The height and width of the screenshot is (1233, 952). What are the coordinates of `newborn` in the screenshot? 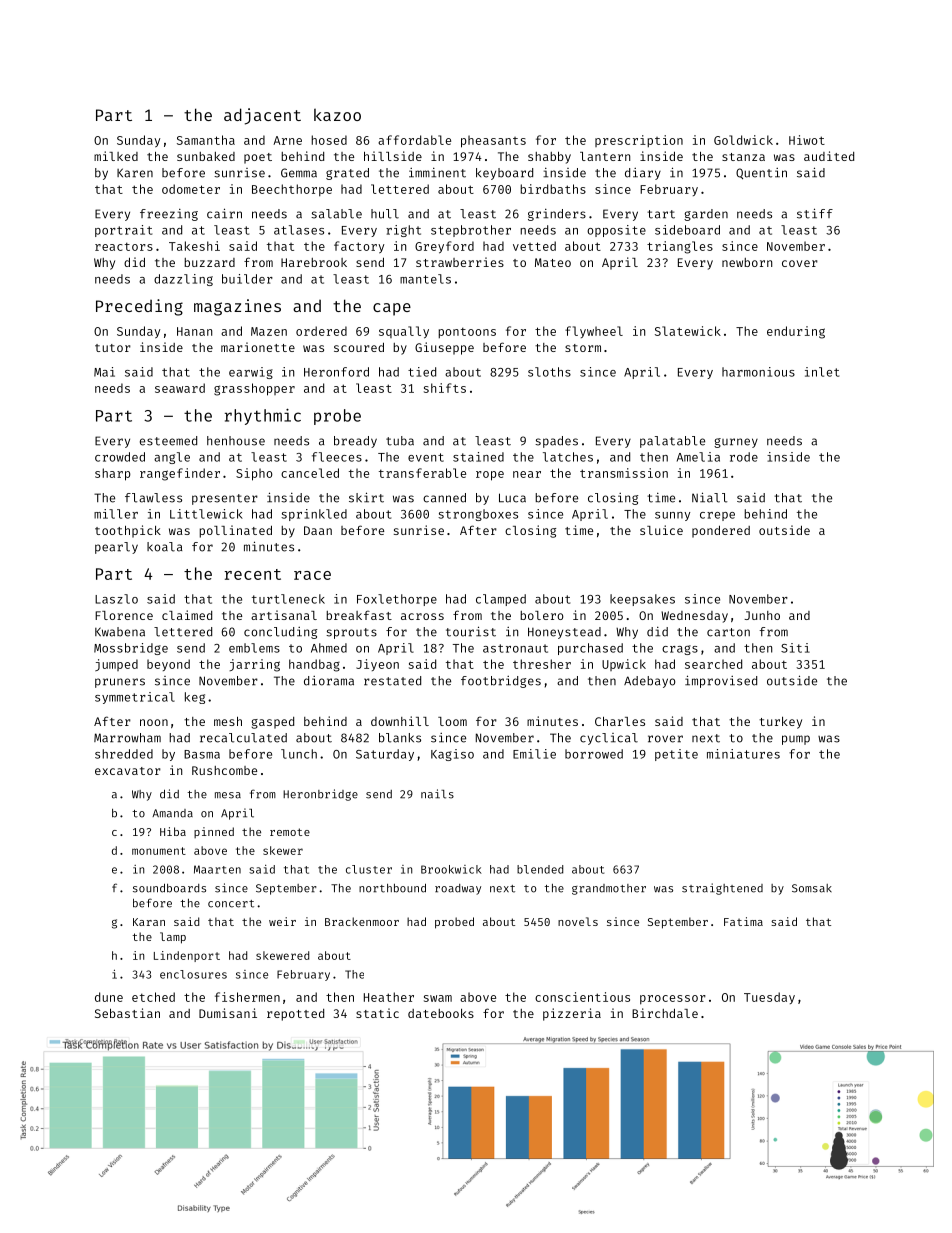 It's located at (747, 262).
